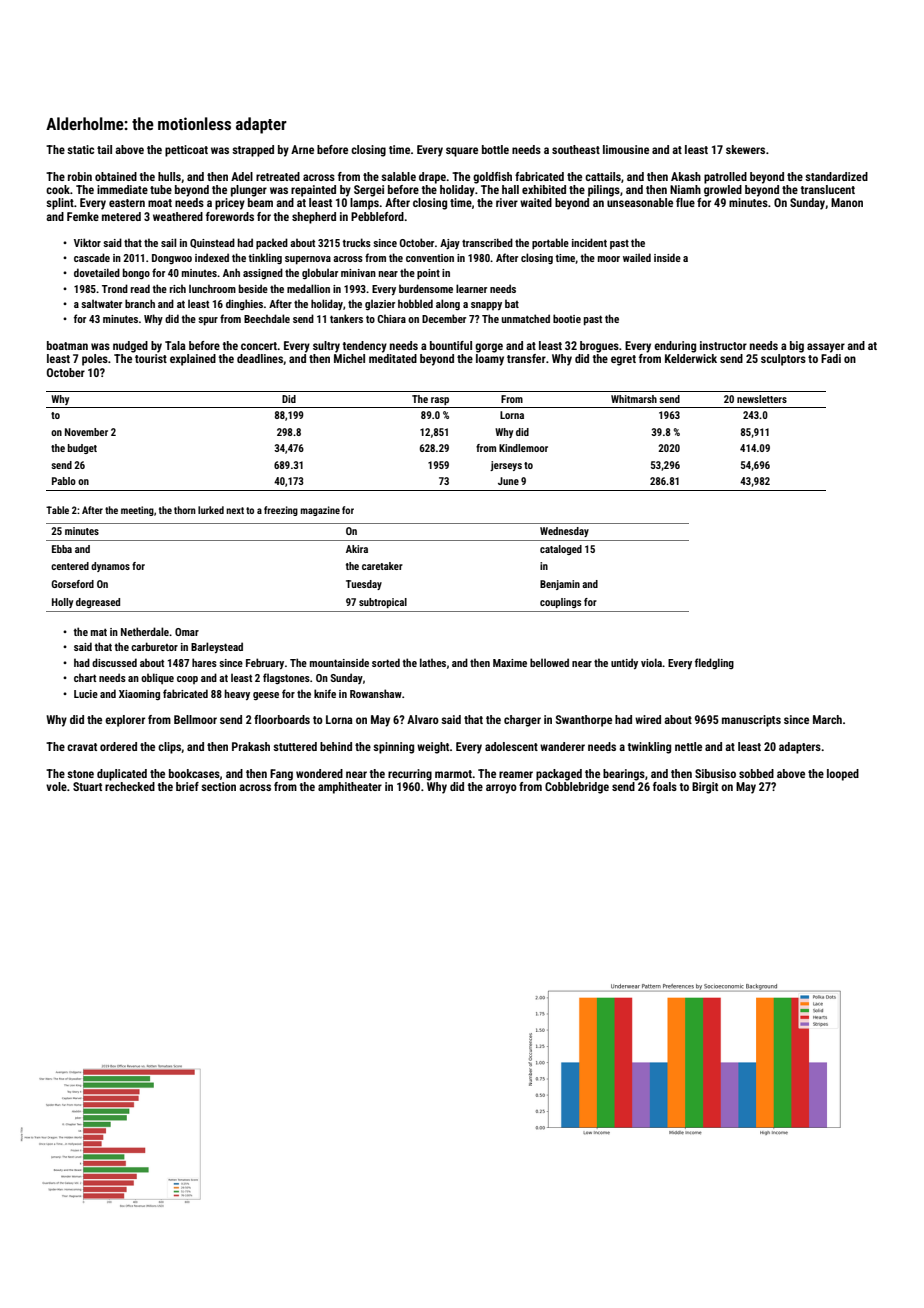 This image has width=924, height=1308. What do you see at coordinates (745, 149) in the image?
I see `skewers` at bounding box center [745, 149].
